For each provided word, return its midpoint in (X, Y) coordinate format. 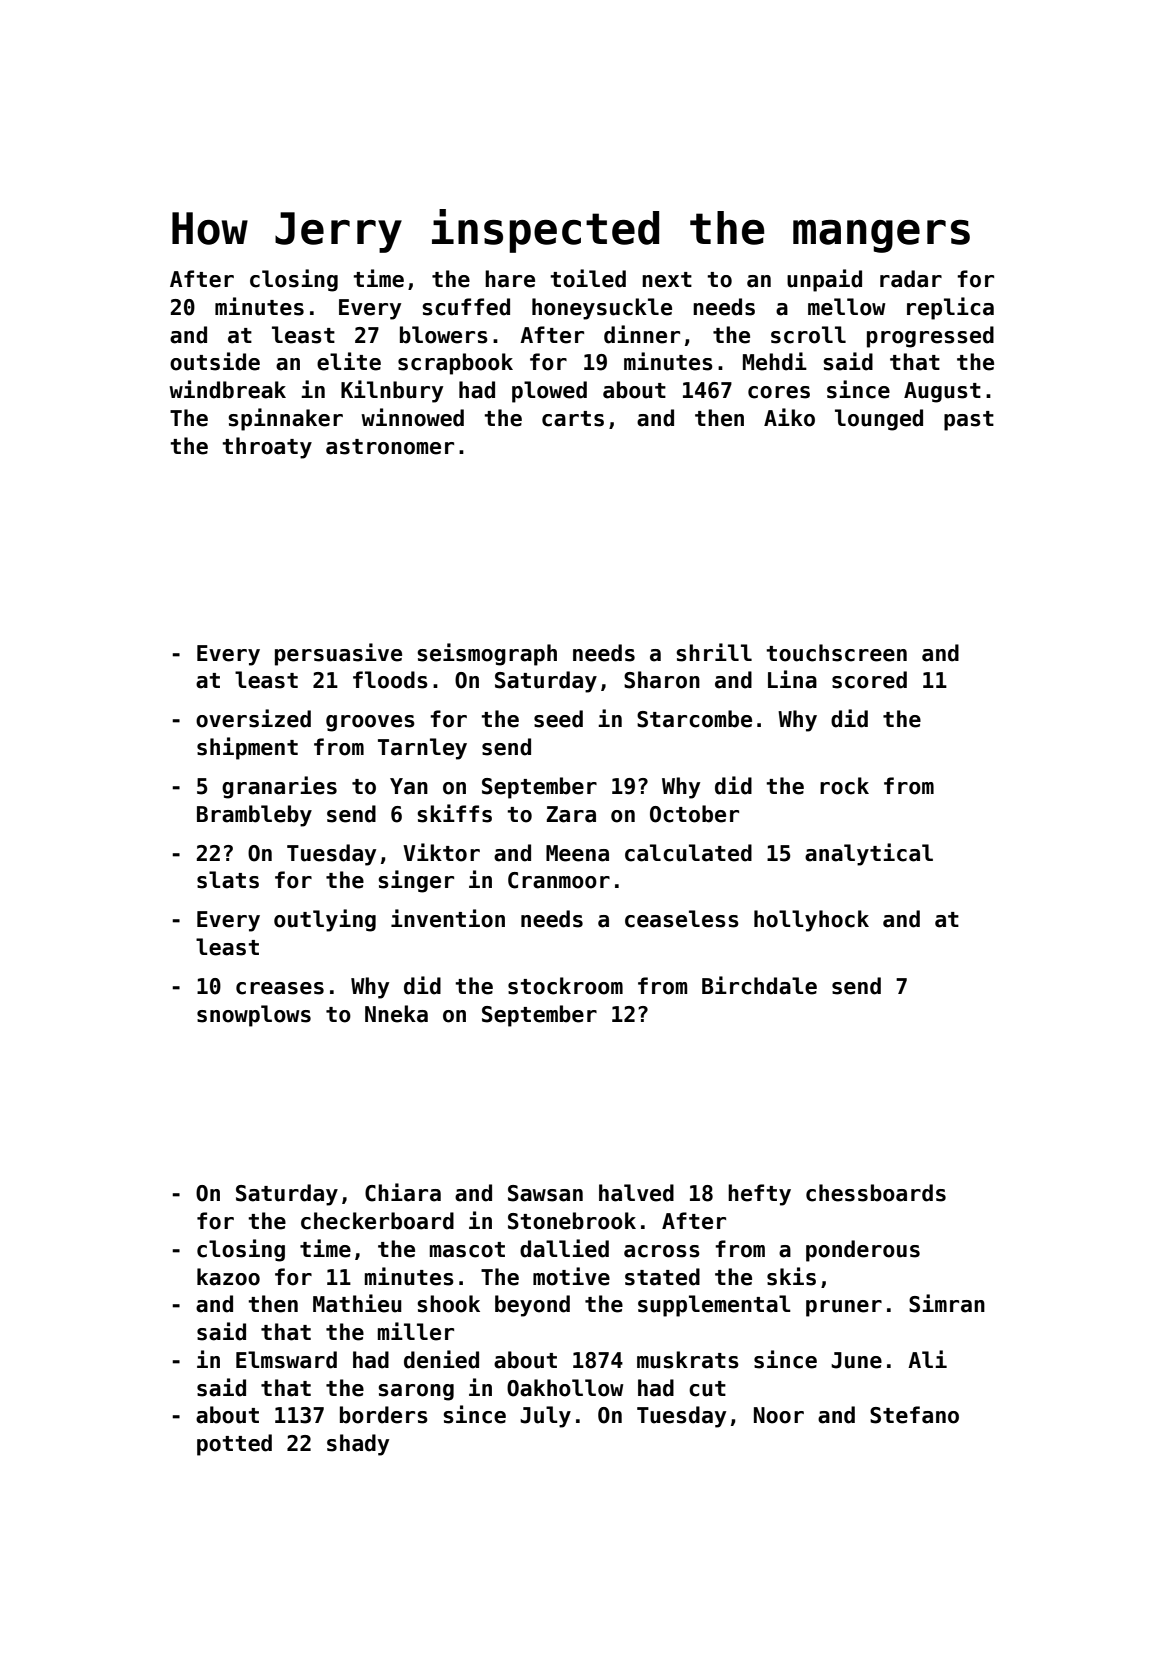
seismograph (487, 654)
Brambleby (254, 816)
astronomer (390, 447)
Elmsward (286, 1360)
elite (349, 361)
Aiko (789, 417)
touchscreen (836, 653)
